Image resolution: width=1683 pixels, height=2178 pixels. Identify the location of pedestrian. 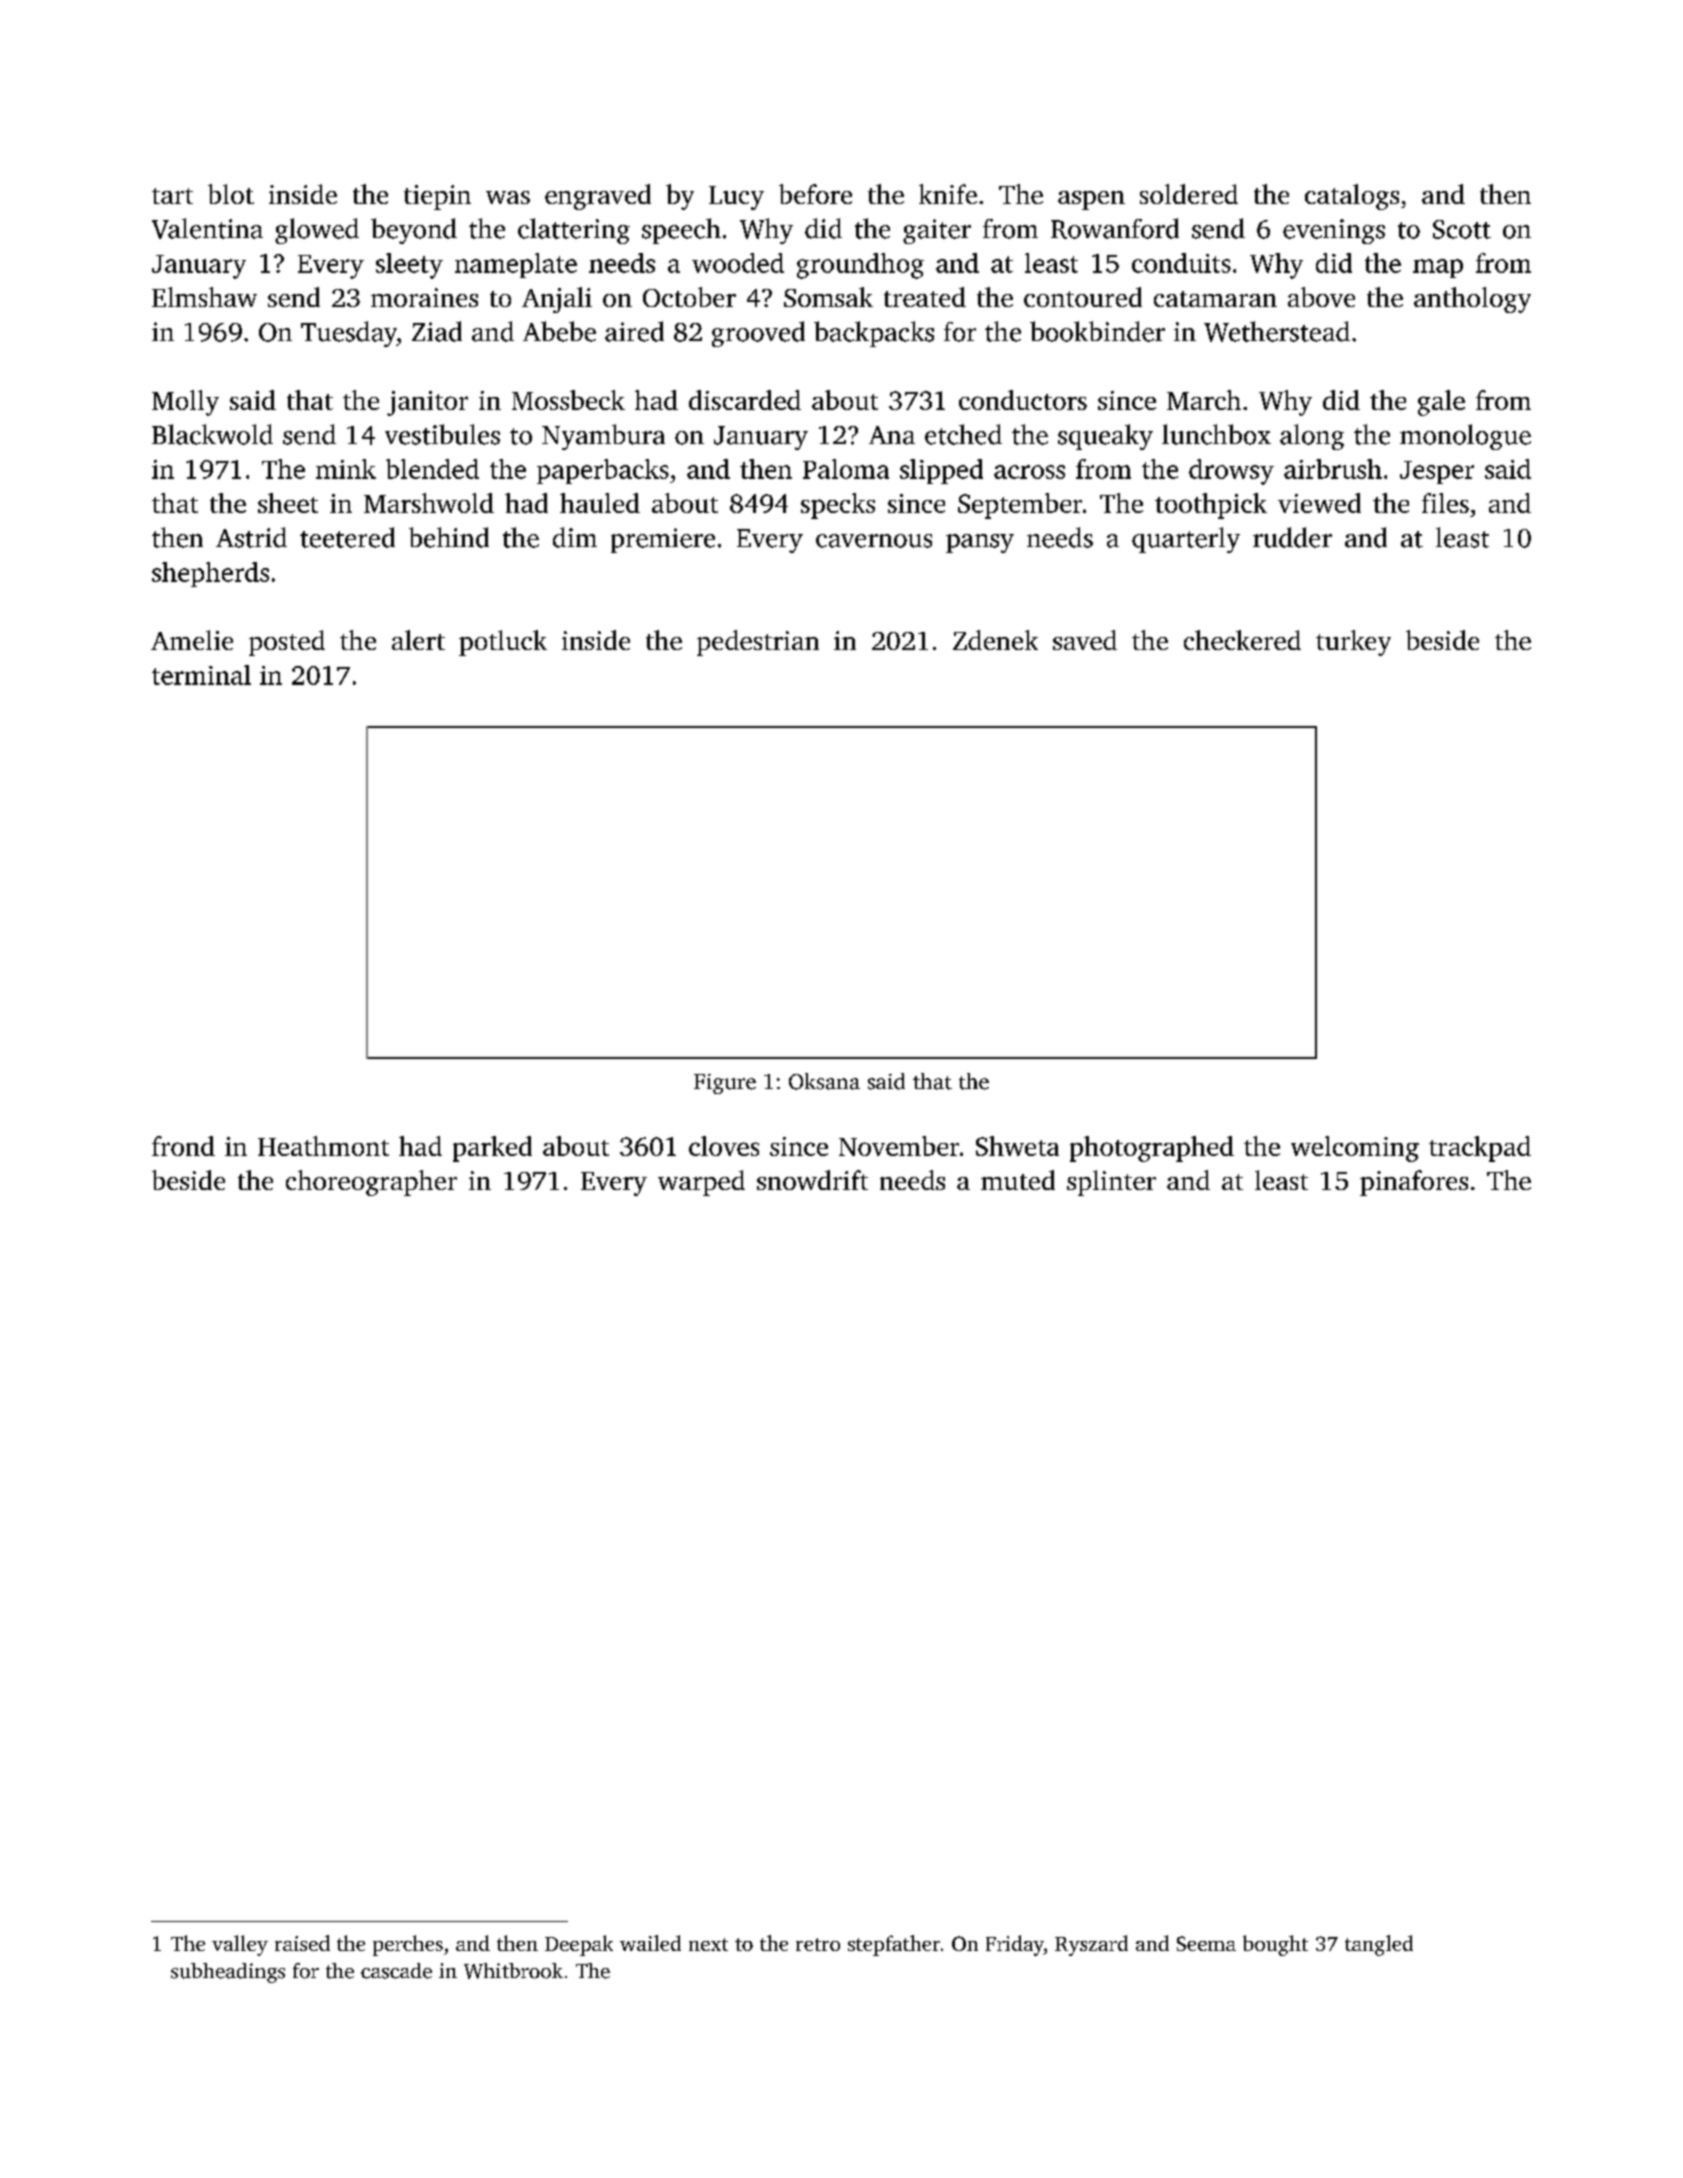
(758, 643).
